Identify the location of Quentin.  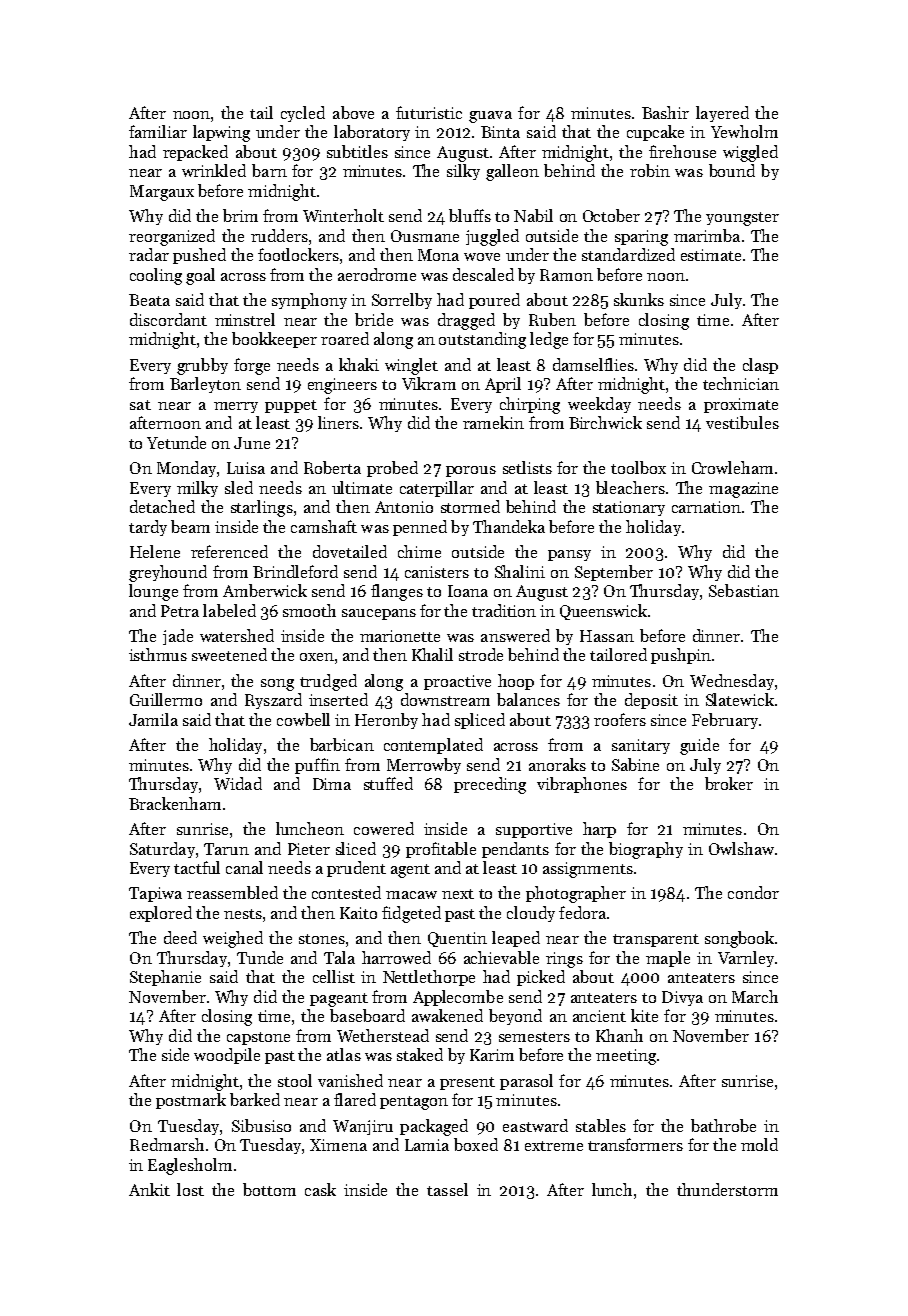
(457, 939).
